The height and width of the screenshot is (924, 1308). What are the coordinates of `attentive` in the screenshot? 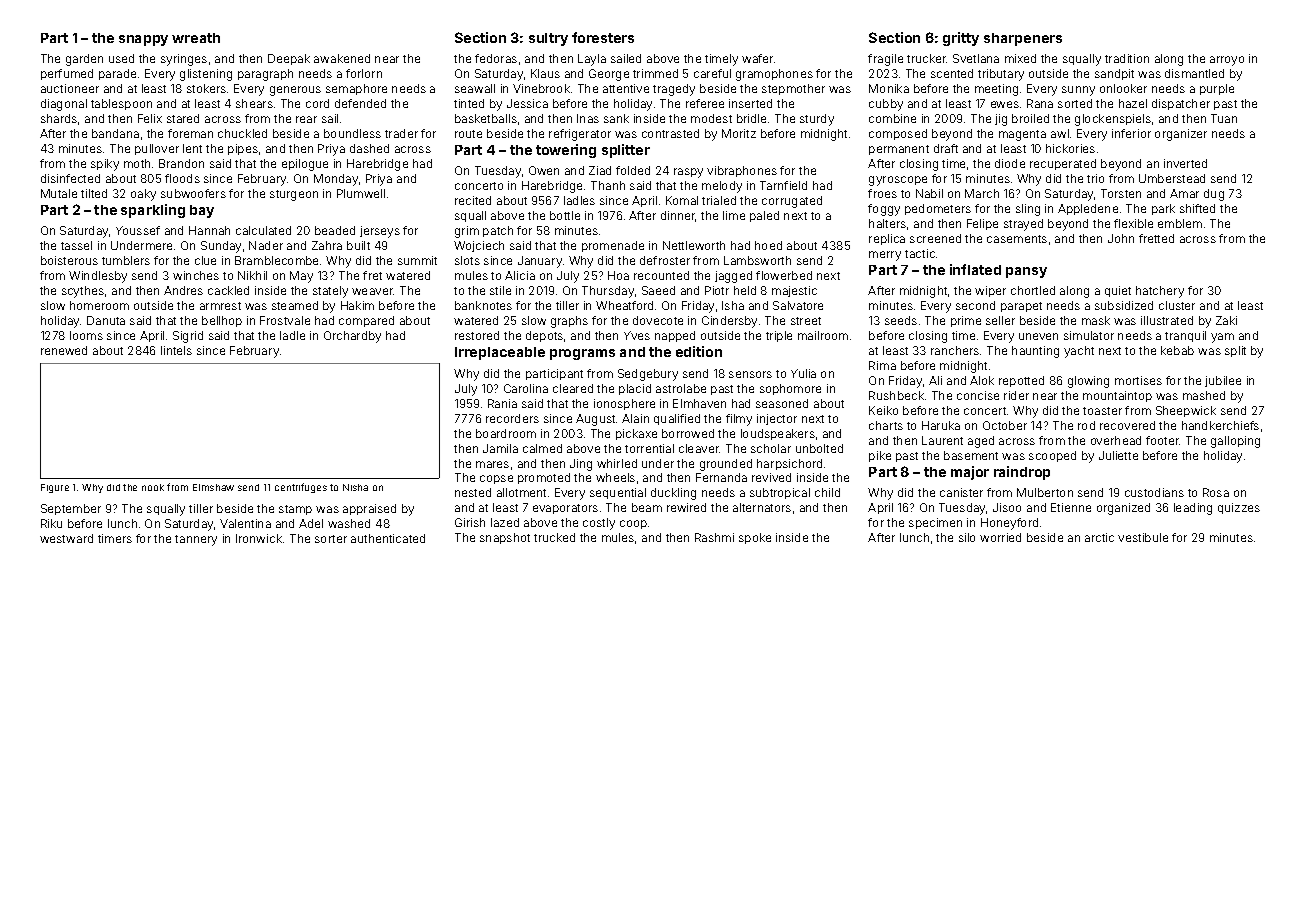 It's located at (626, 88).
